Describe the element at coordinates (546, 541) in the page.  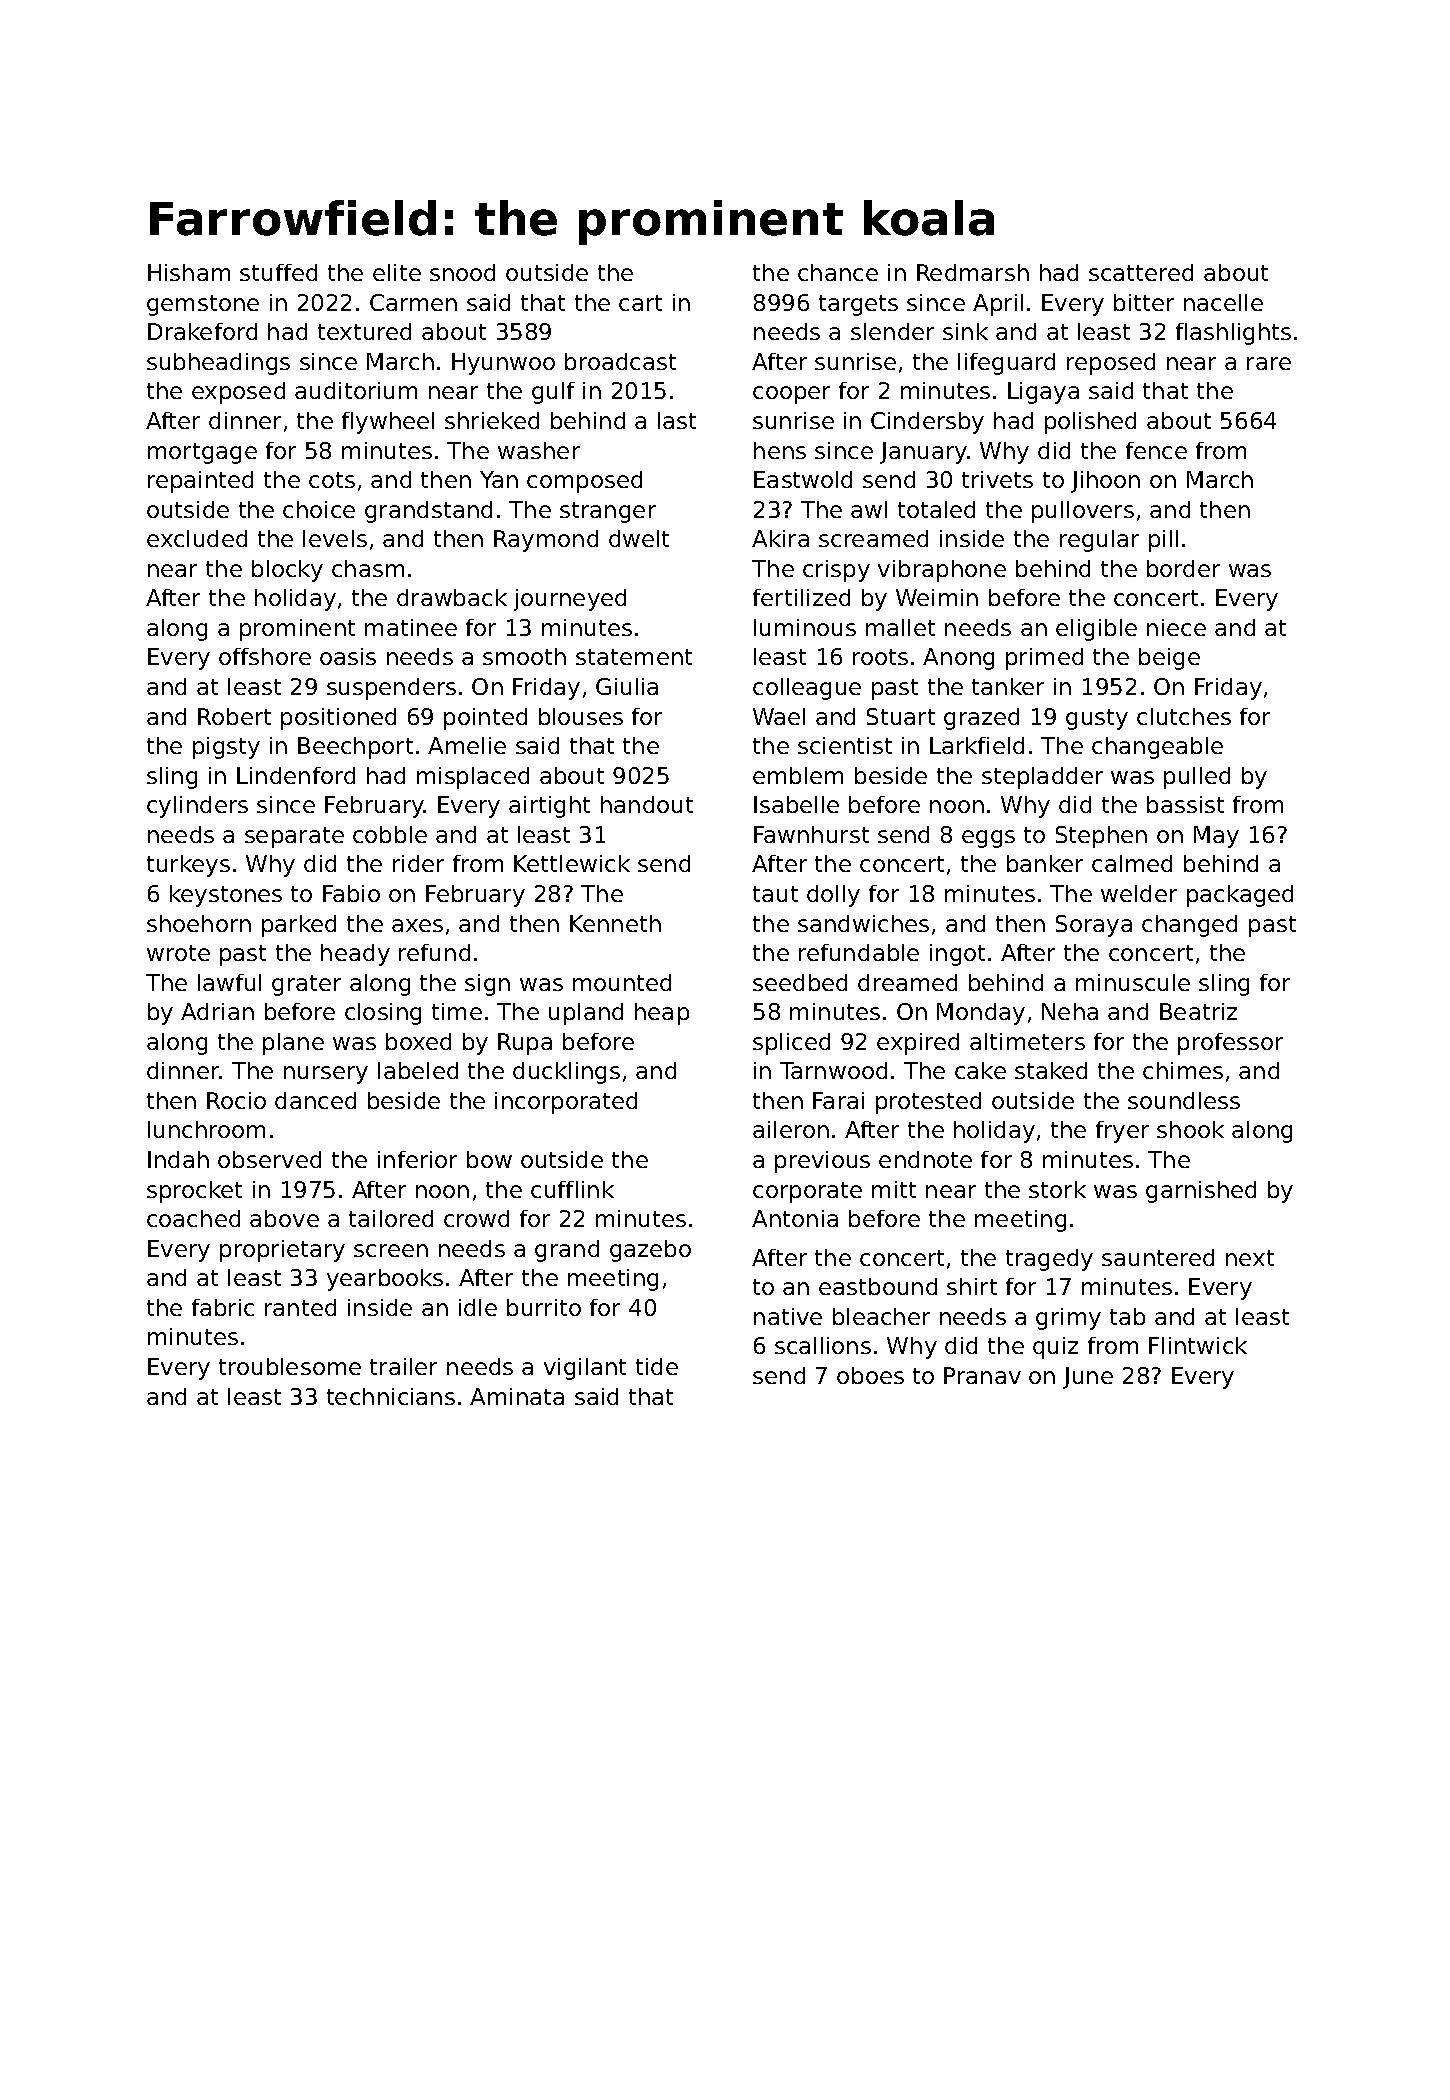
I see `Raymond` at that location.
